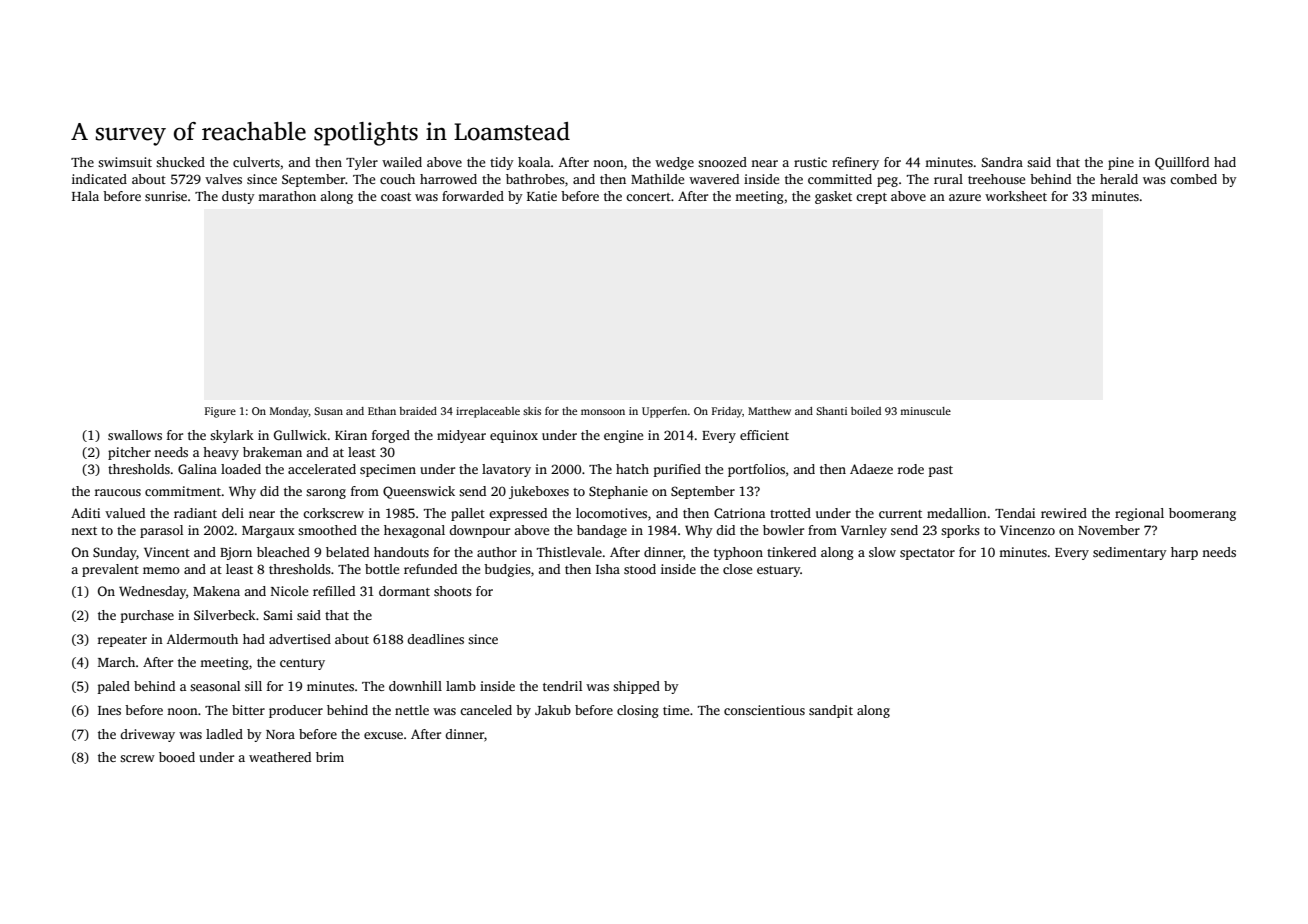 Image resolution: width=1308 pixels, height=924 pixels. What do you see at coordinates (677, 470) in the page?
I see `purified` at bounding box center [677, 470].
